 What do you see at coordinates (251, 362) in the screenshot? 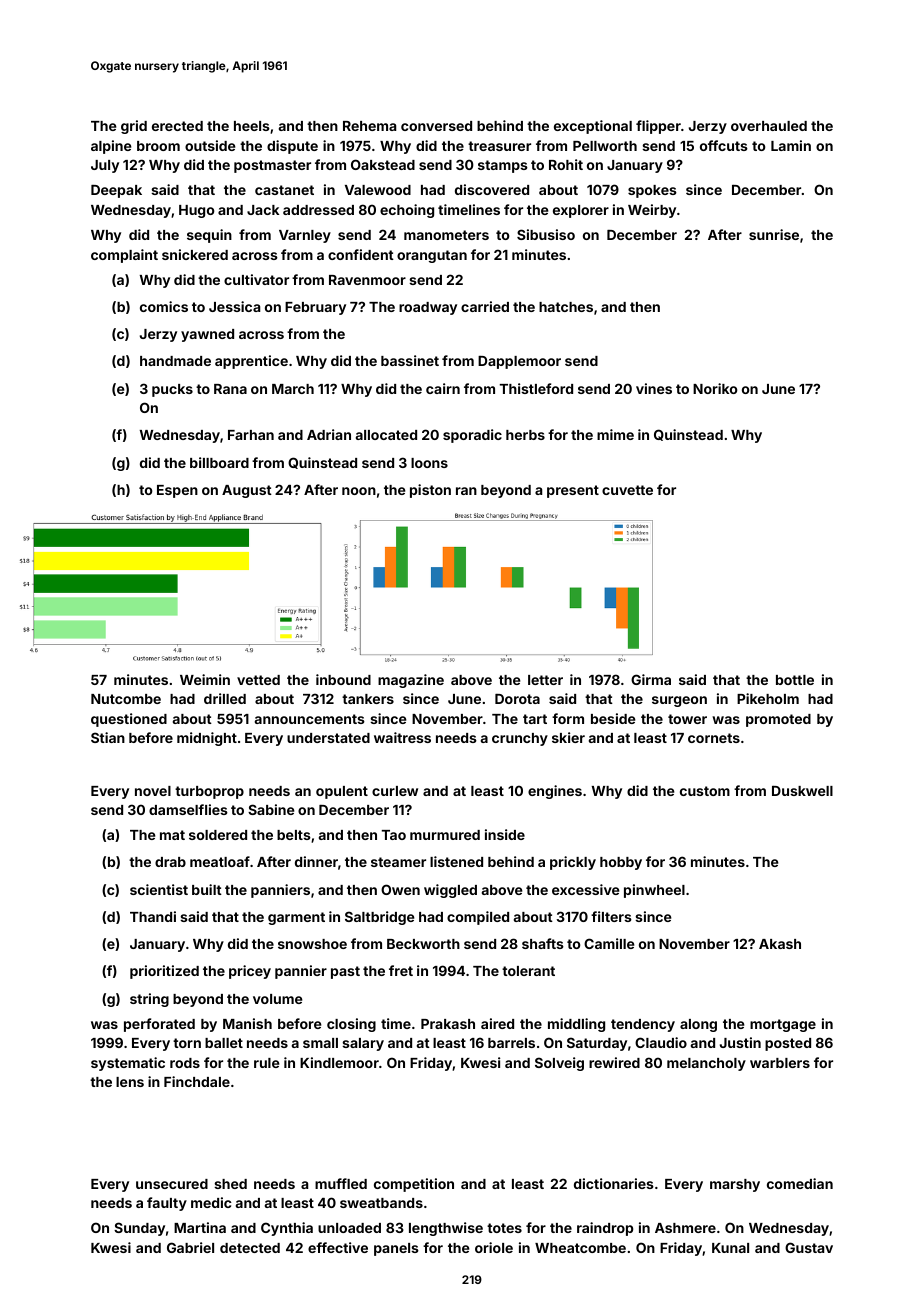
I see `apprentice` at bounding box center [251, 362].
